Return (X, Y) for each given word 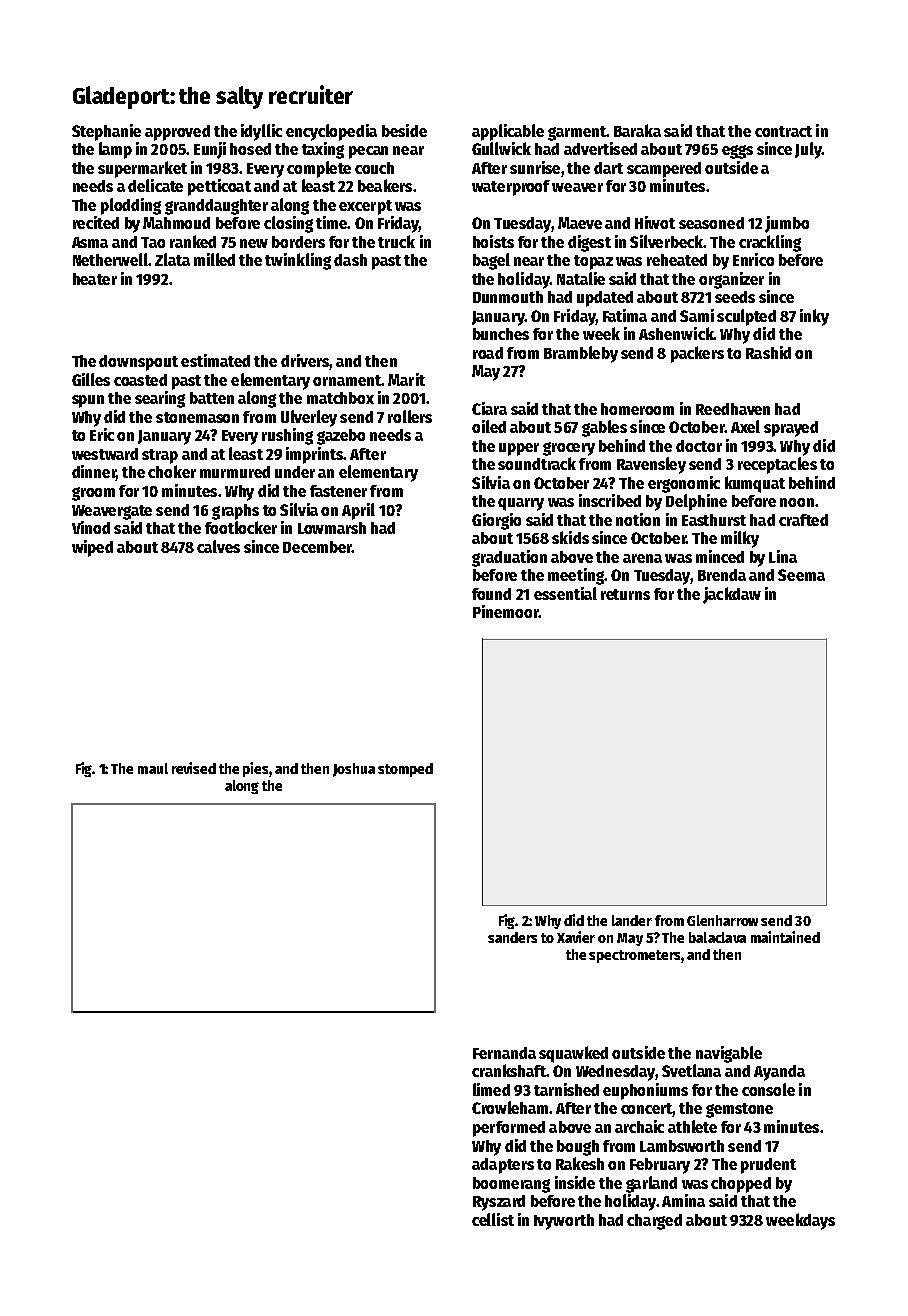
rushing (287, 436)
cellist (493, 1219)
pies (255, 769)
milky (740, 539)
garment (577, 133)
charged (654, 1222)
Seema (801, 575)
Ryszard (499, 1203)
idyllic (261, 132)
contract (783, 131)
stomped (405, 770)
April (358, 511)
